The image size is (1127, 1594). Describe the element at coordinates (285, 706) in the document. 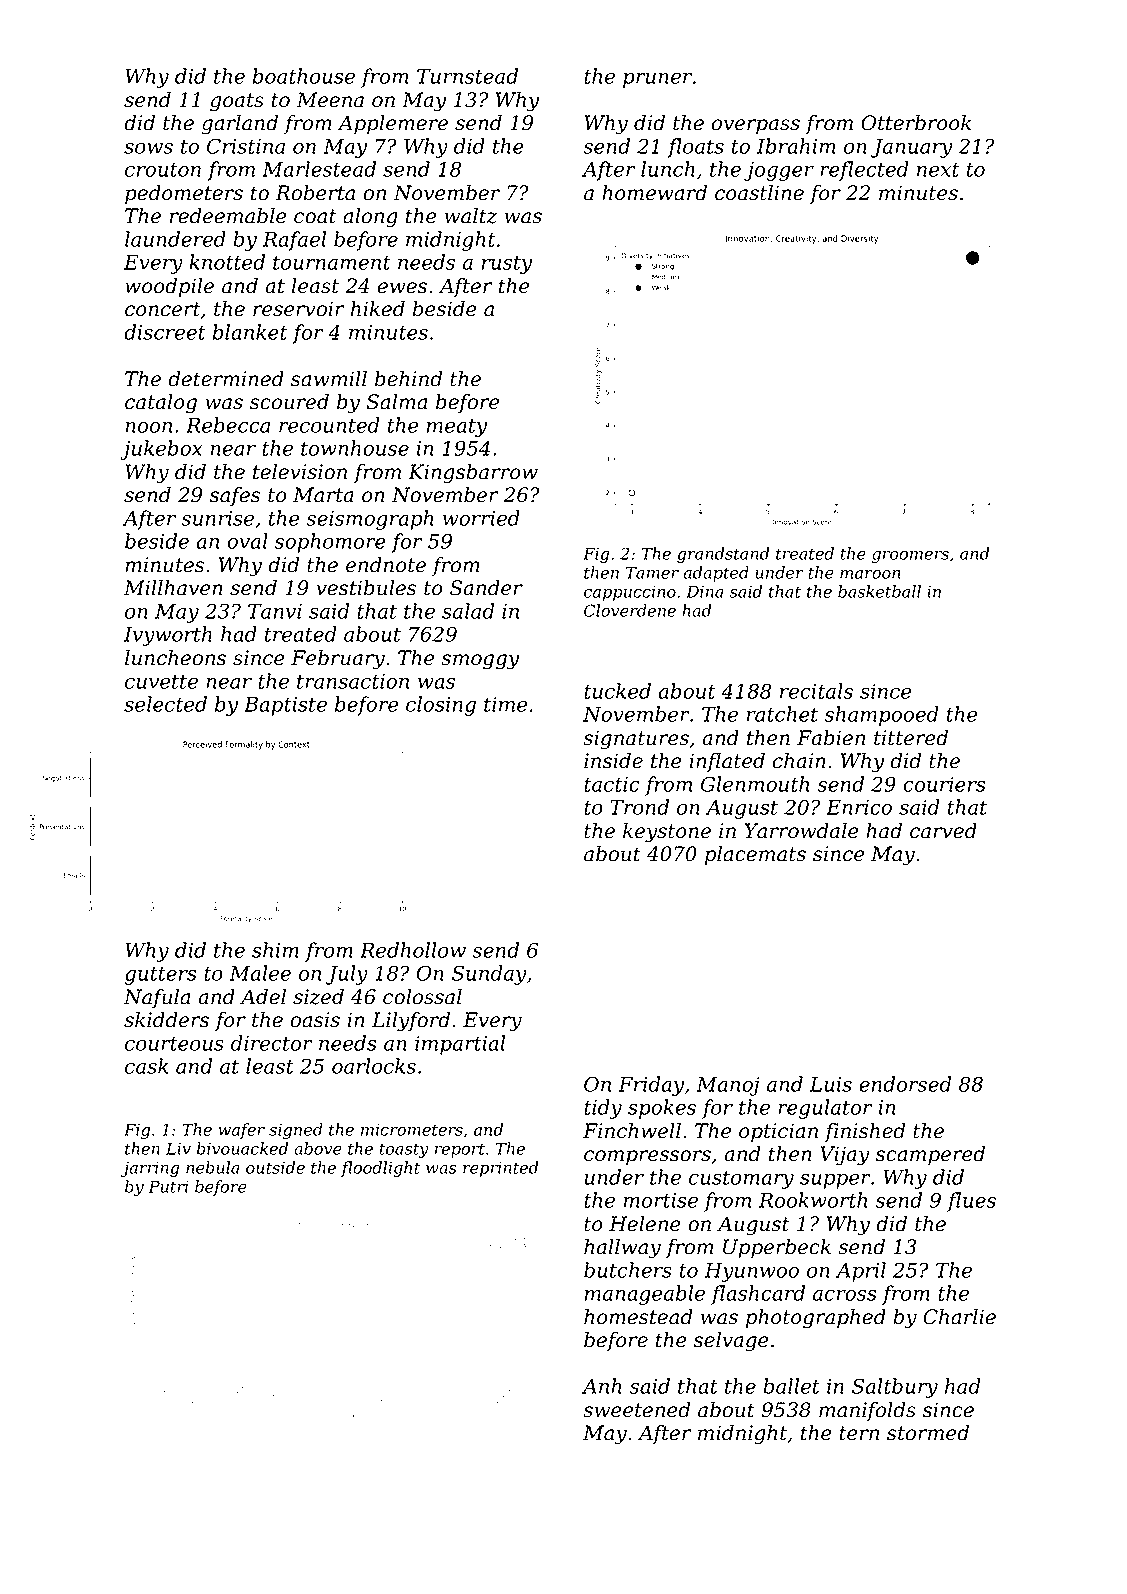

I see `Baptiste` at that location.
